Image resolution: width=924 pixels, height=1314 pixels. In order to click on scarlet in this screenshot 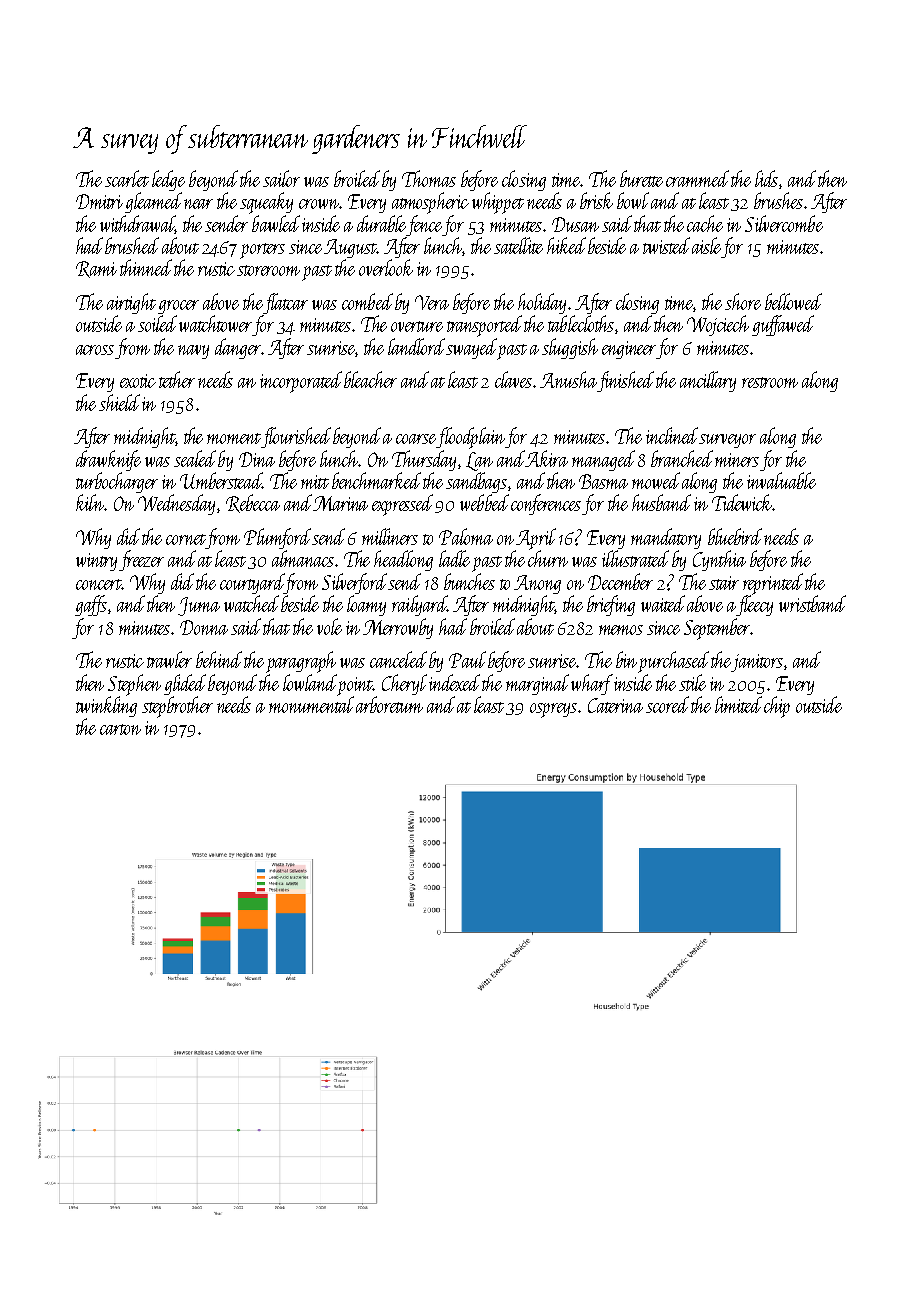, I will do `click(127, 178)`.
